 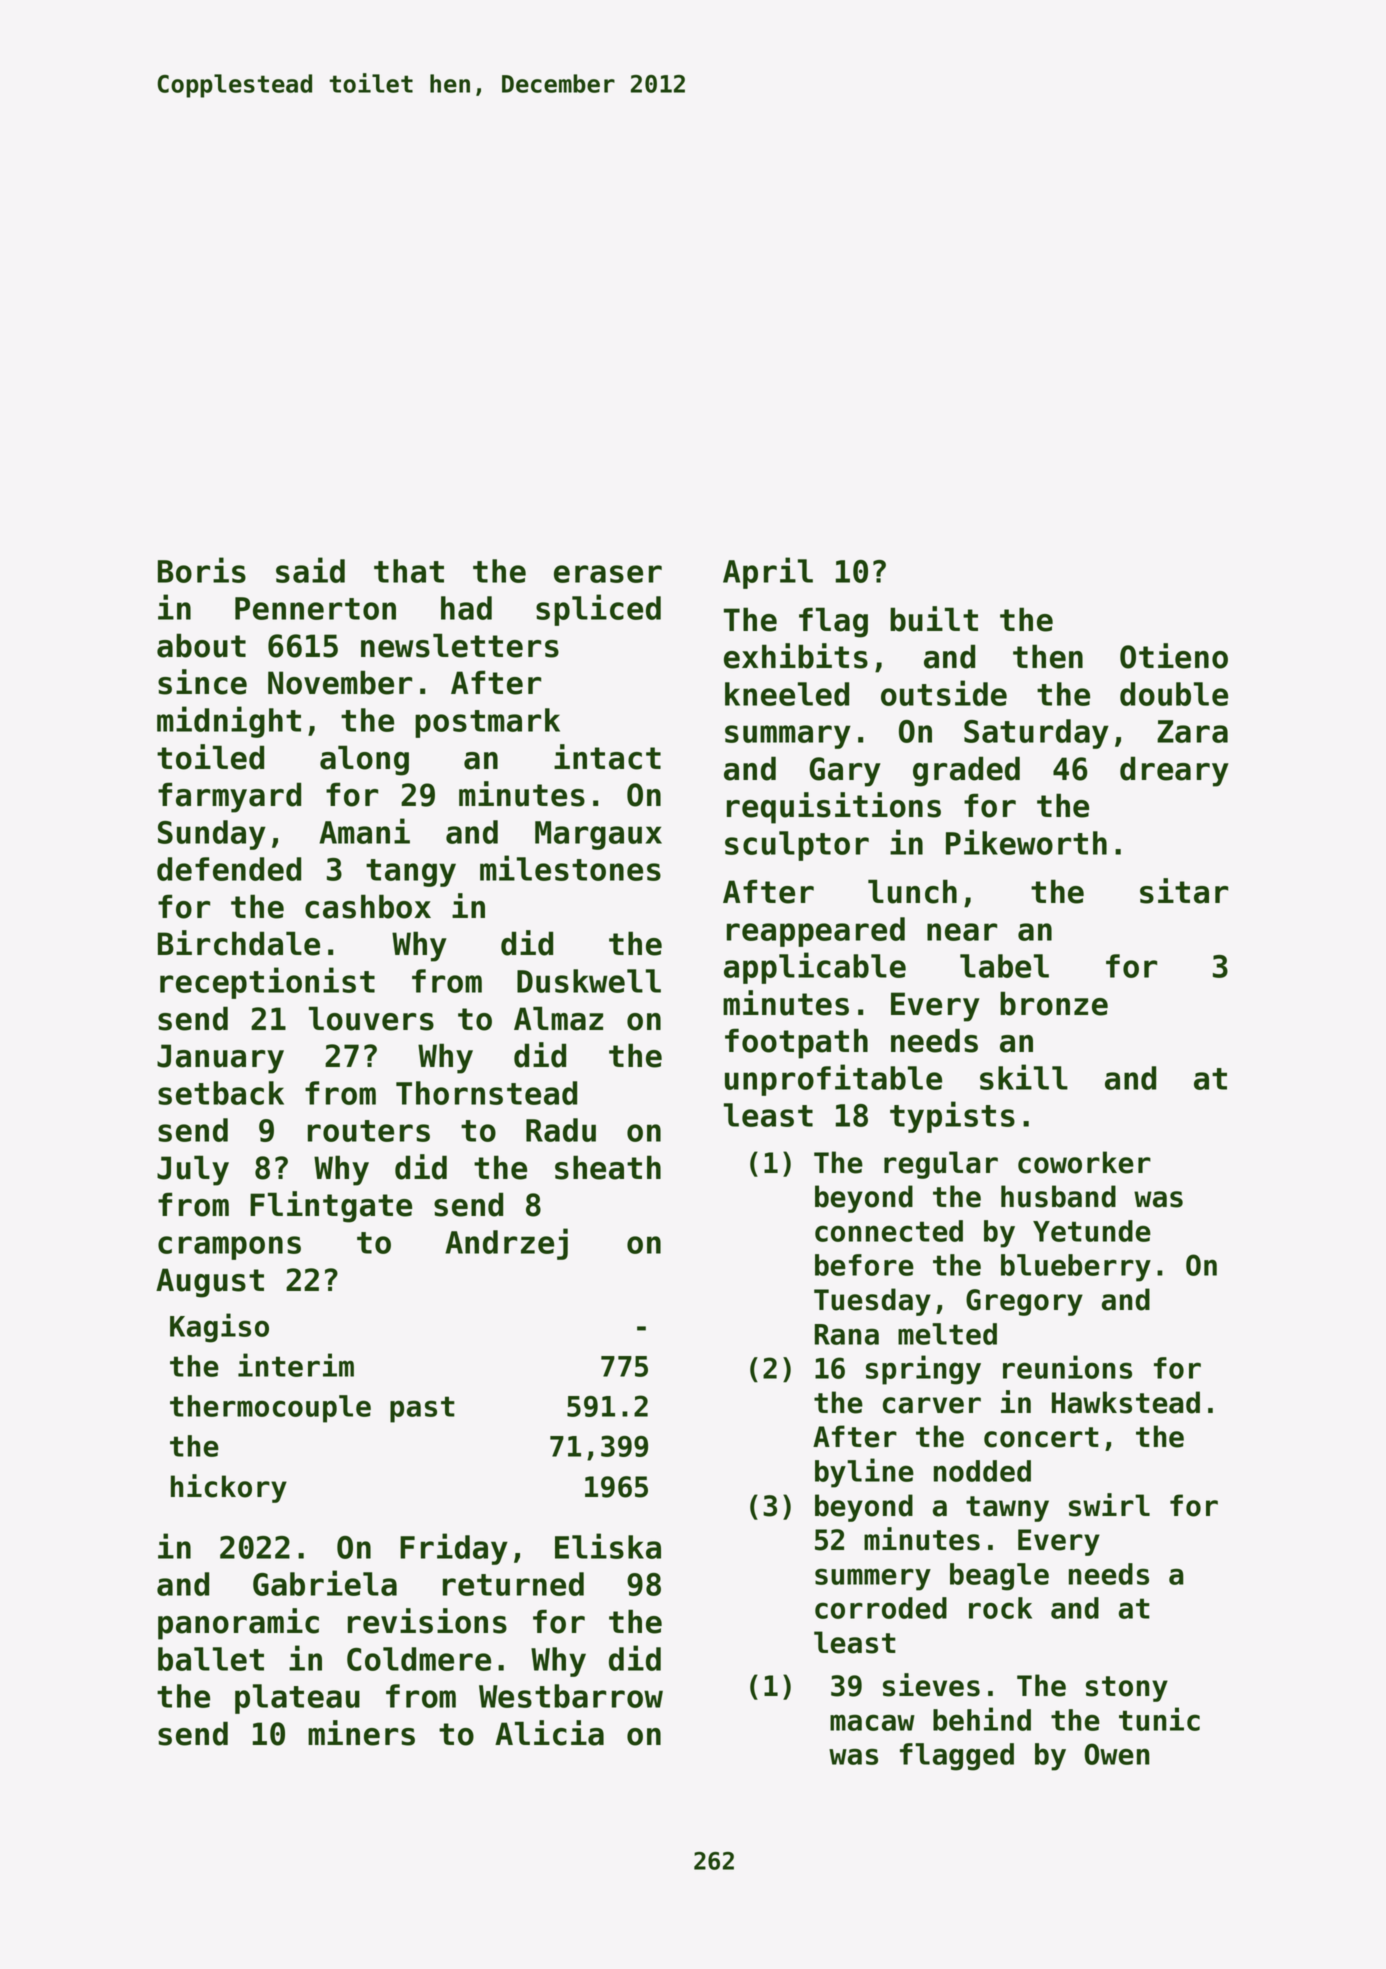 What do you see at coordinates (934, 619) in the document?
I see `built` at bounding box center [934, 619].
